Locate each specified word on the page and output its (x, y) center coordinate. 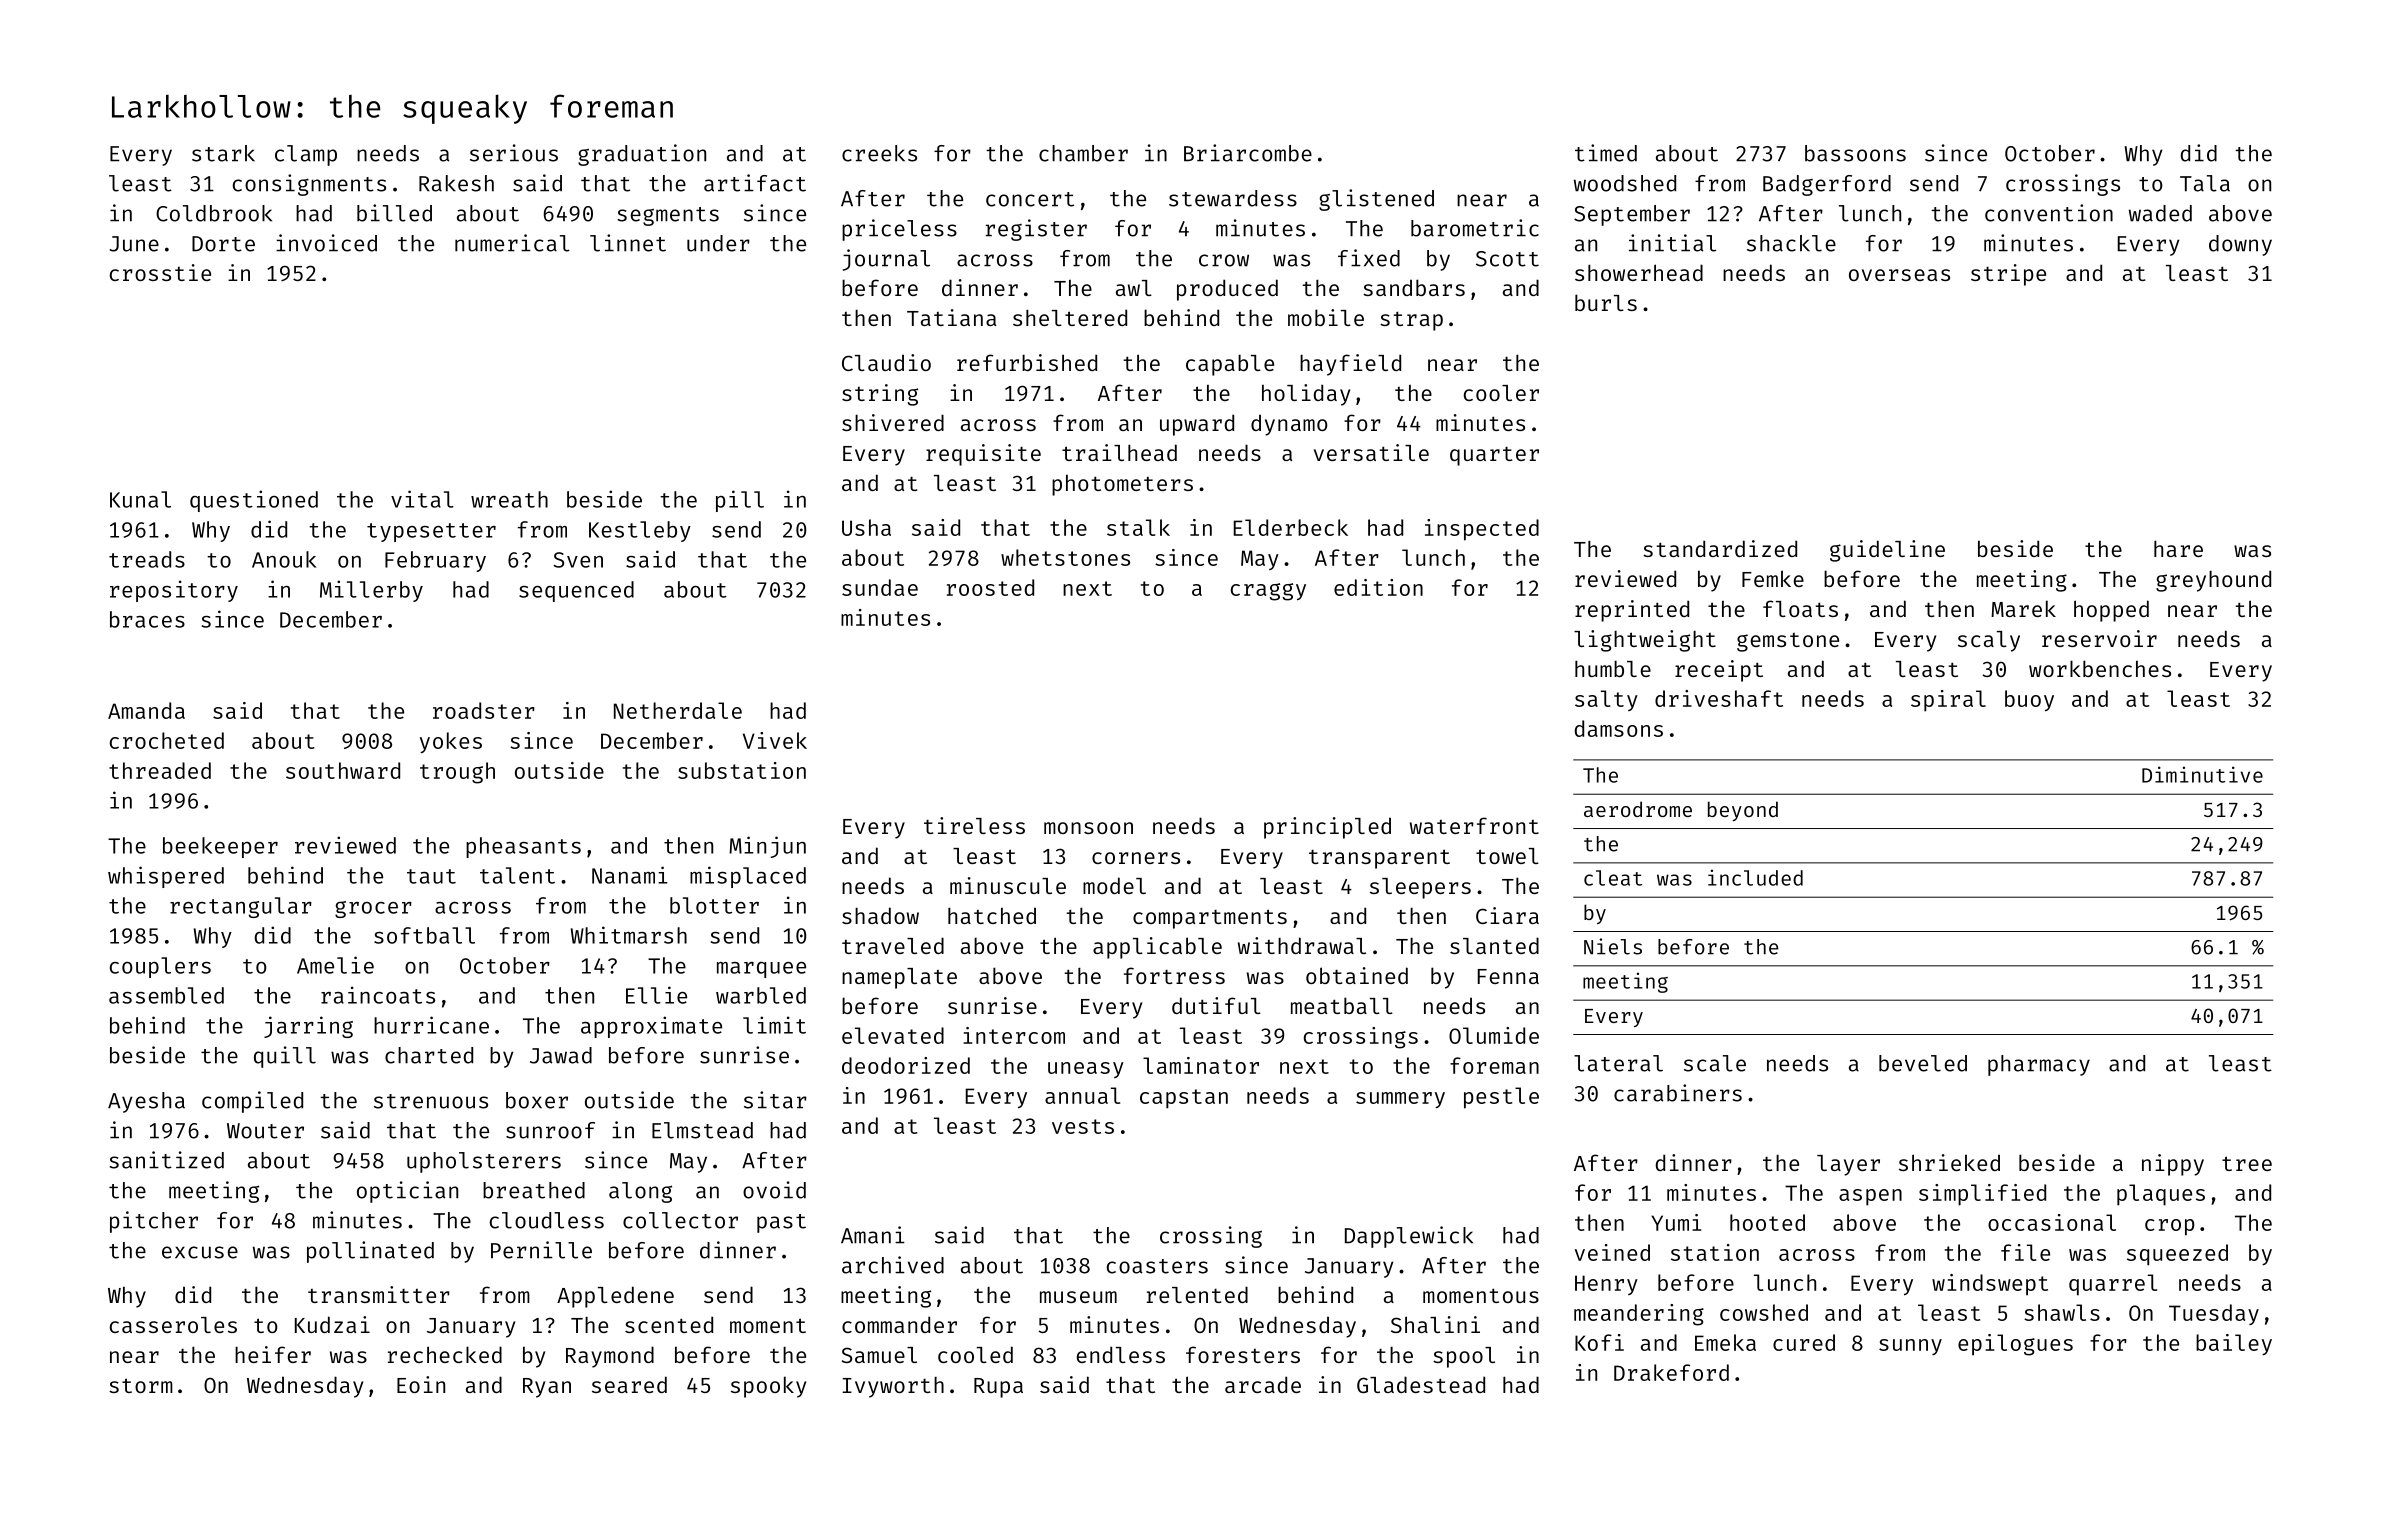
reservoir (2099, 638)
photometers (1122, 485)
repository (174, 591)
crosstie (160, 272)
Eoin (421, 1384)
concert (1030, 199)
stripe (2008, 275)
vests (1083, 1126)
